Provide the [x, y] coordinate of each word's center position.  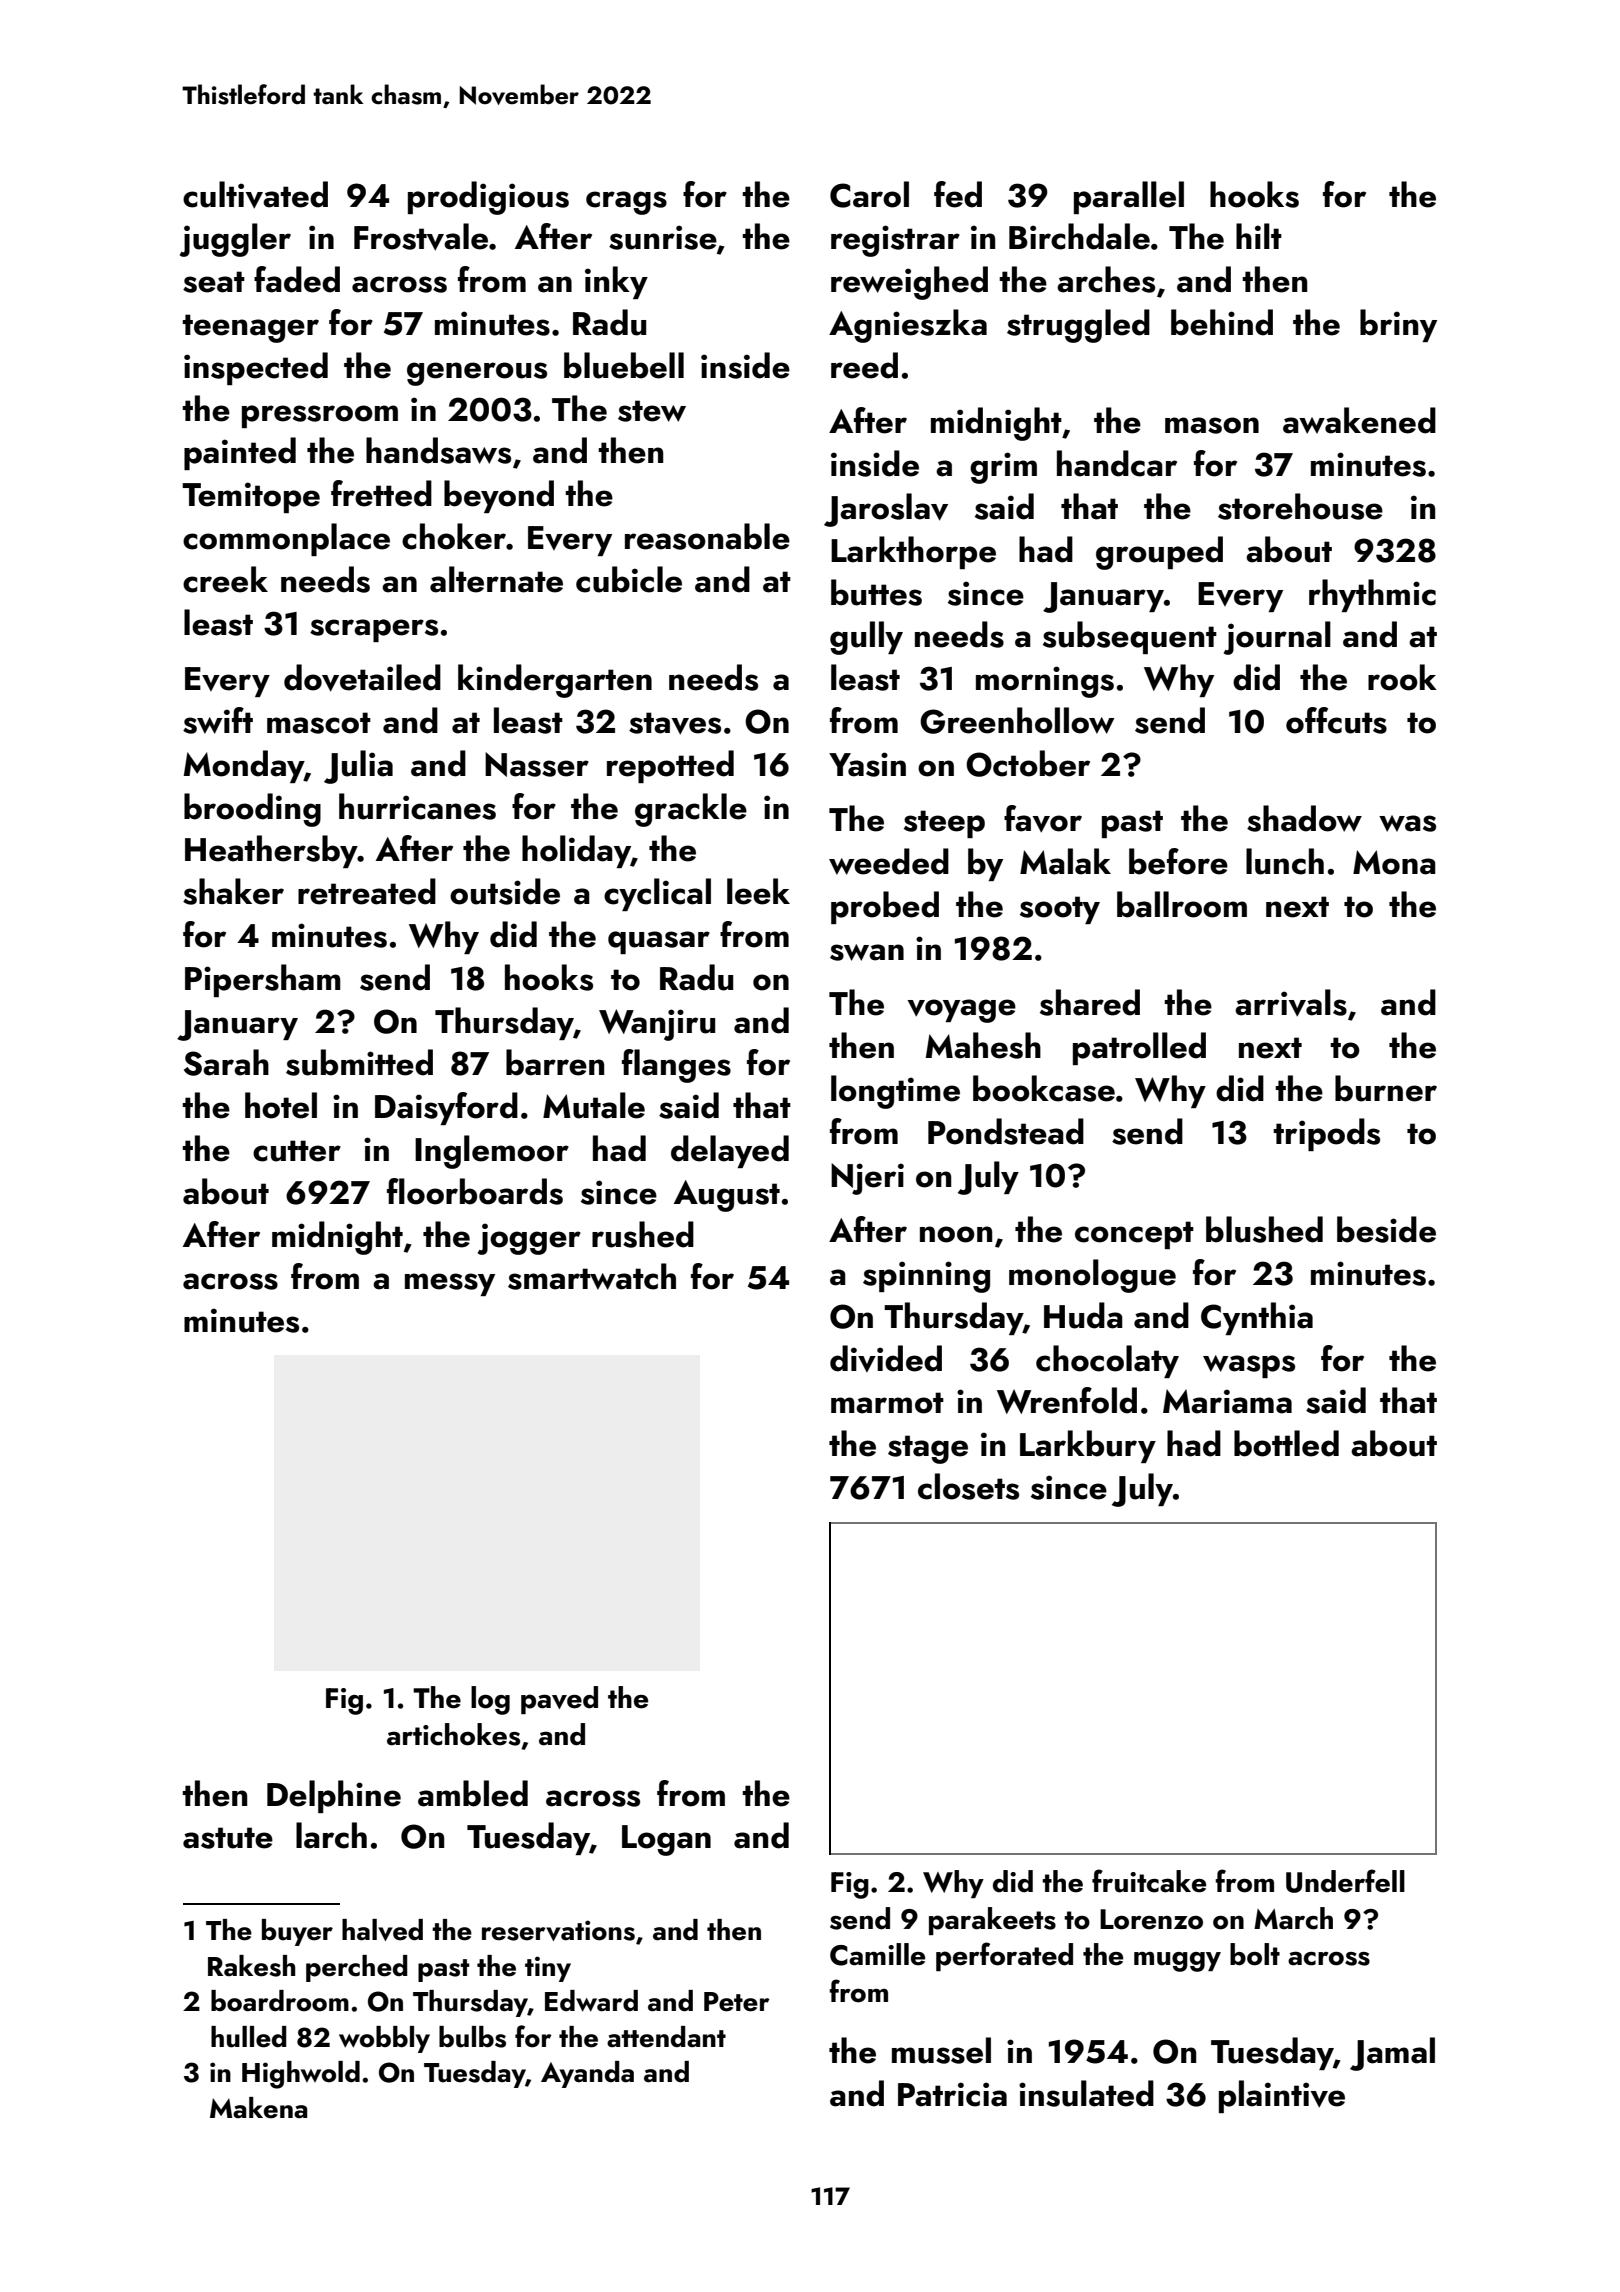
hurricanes [417, 806]
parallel [1129, 197]
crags [626, 203]
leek [758, 891]
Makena [259, 2108]
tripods [1326, 1134]
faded [297, 279]
